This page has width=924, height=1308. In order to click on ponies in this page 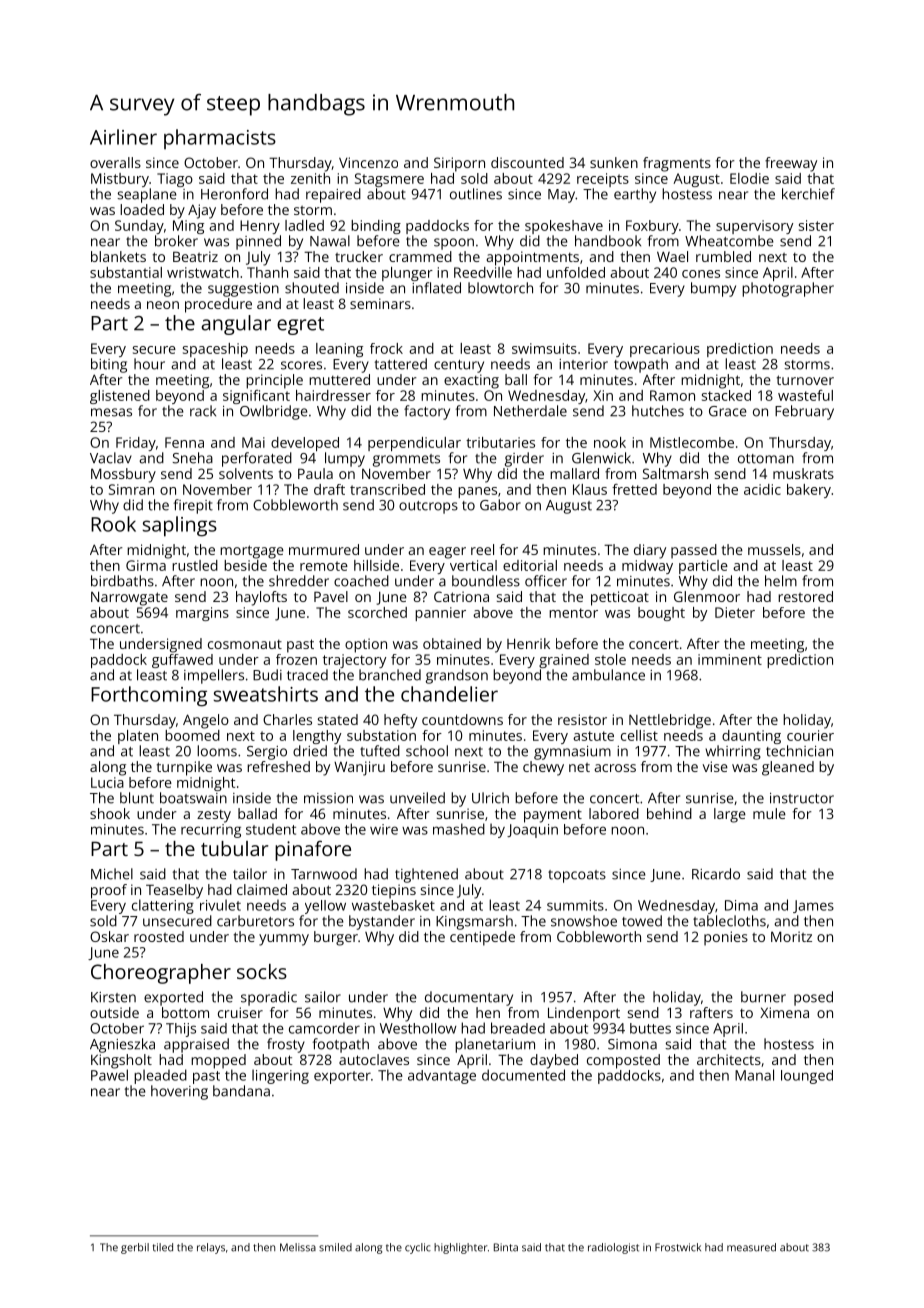, I will do `click(726, 938)`.
